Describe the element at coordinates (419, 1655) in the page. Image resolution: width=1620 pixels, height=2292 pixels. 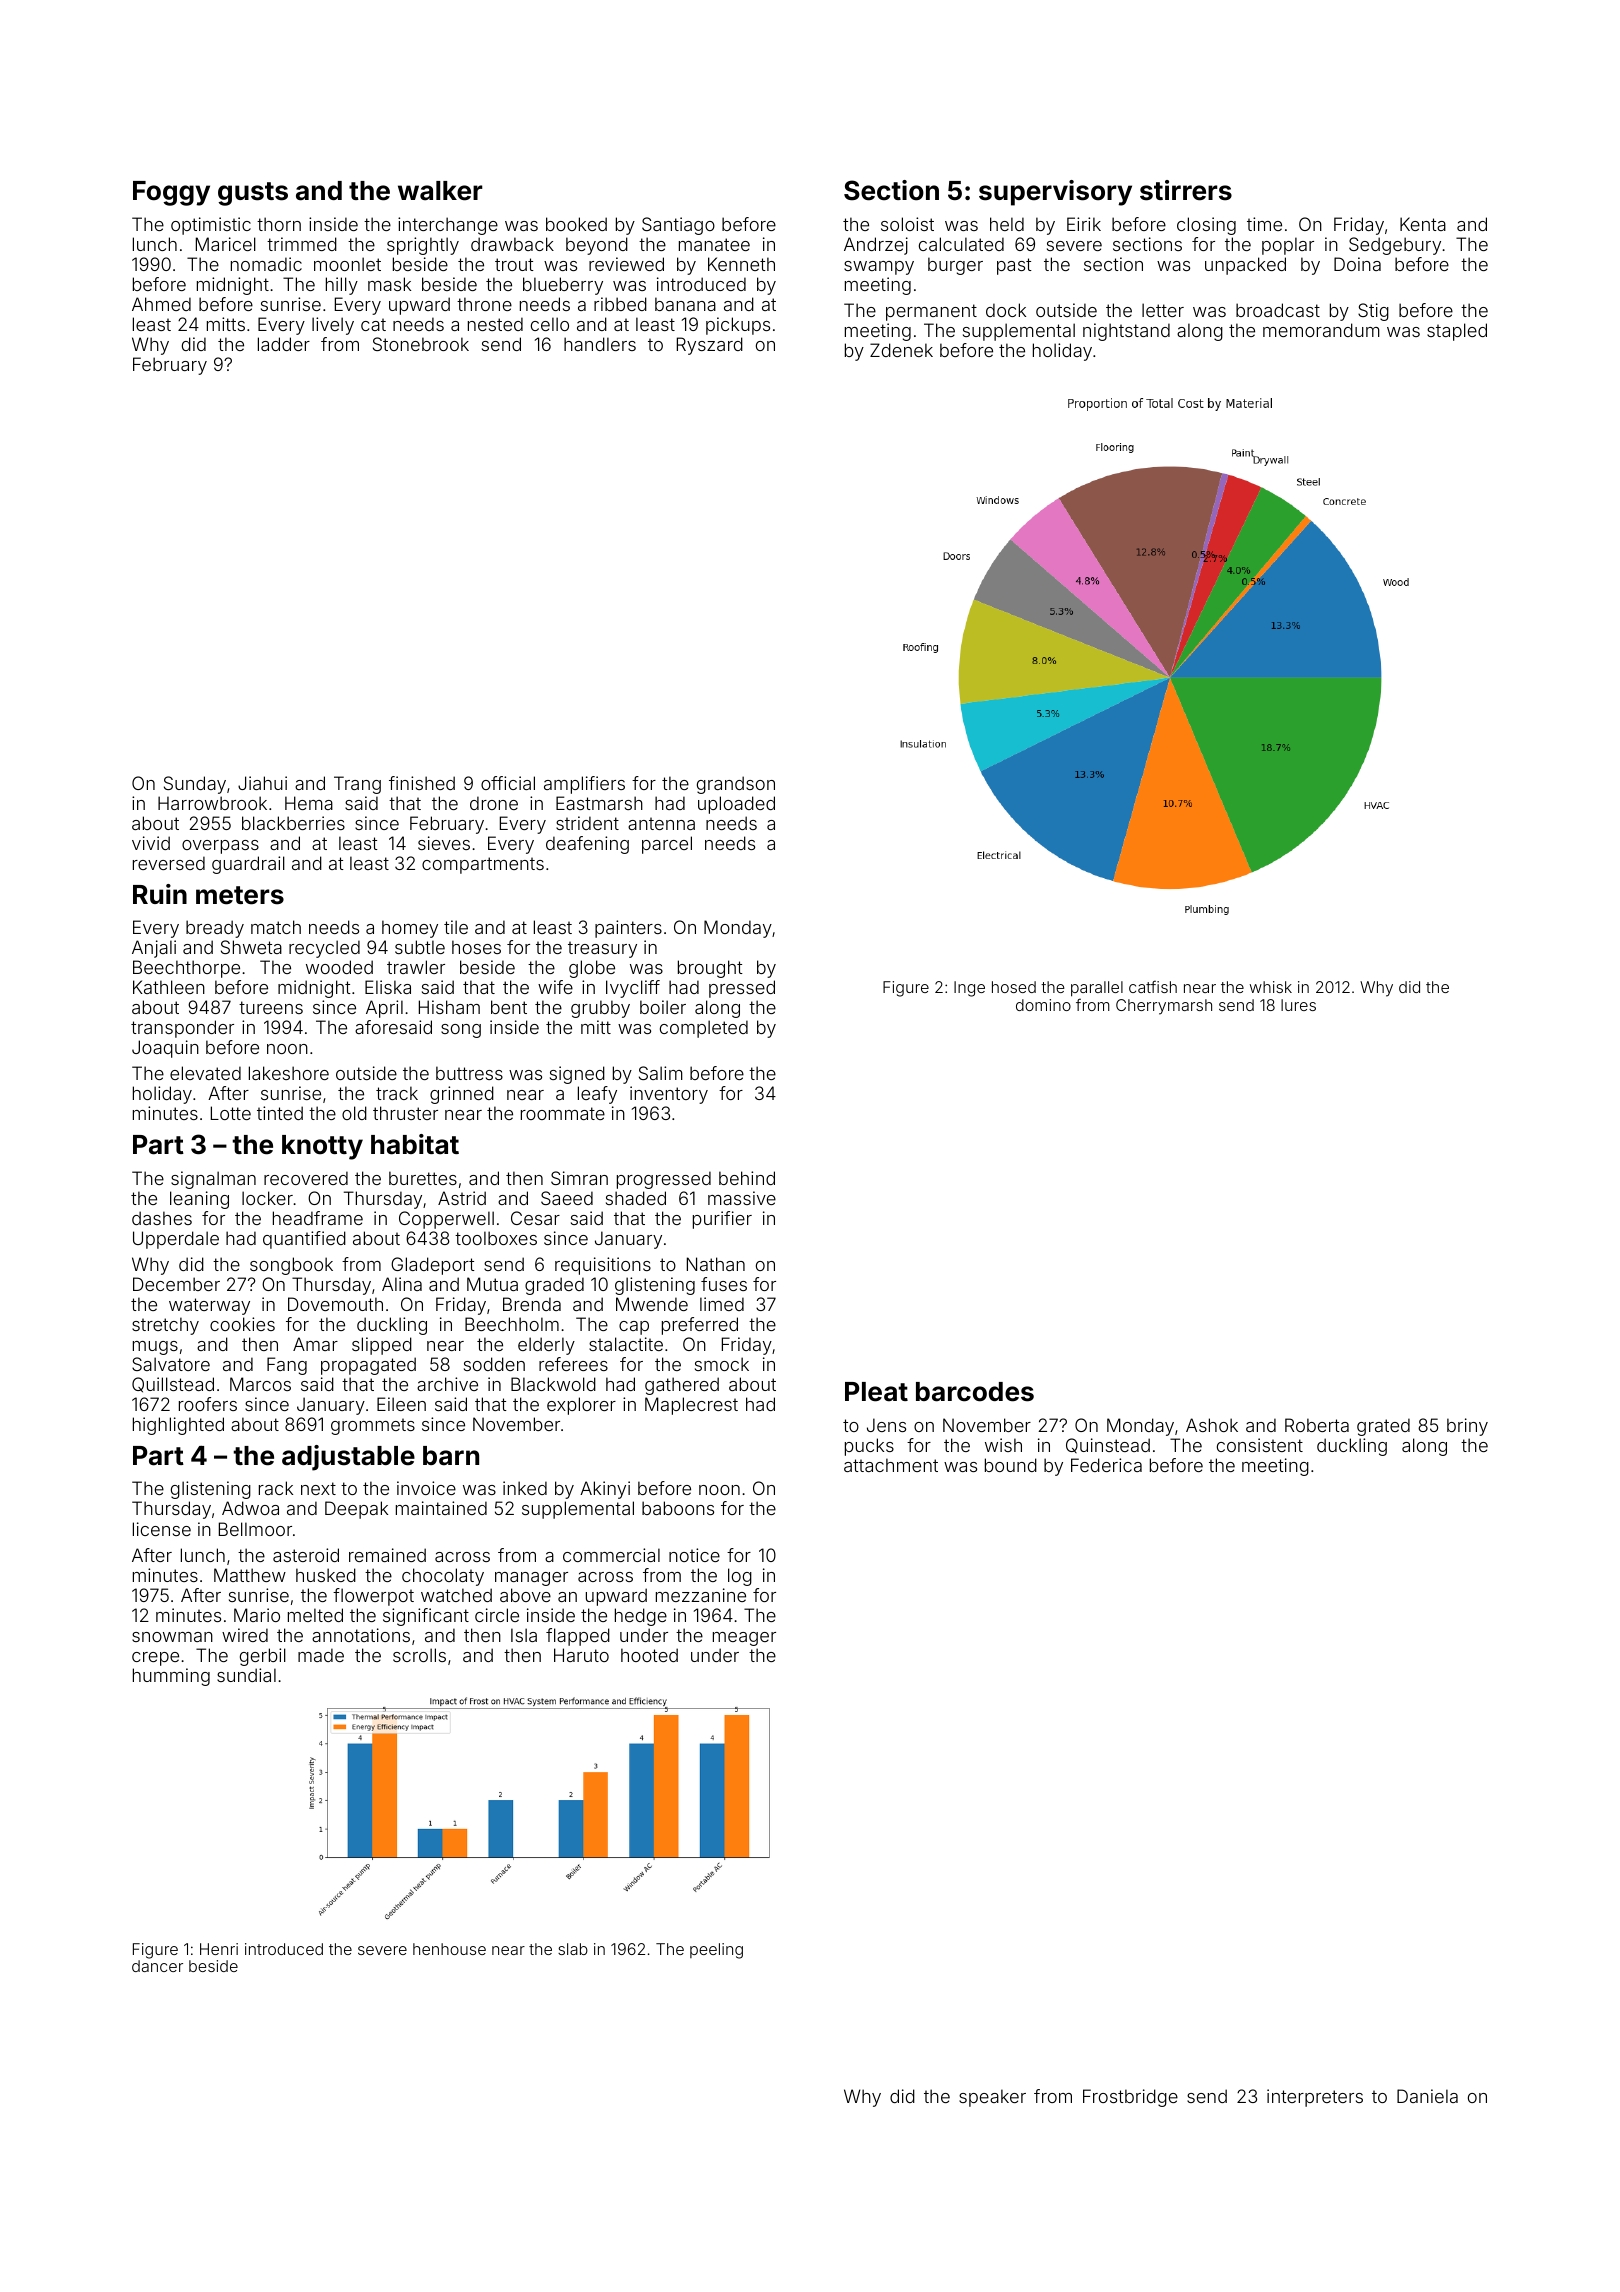
I see `scrolls` at that location.
